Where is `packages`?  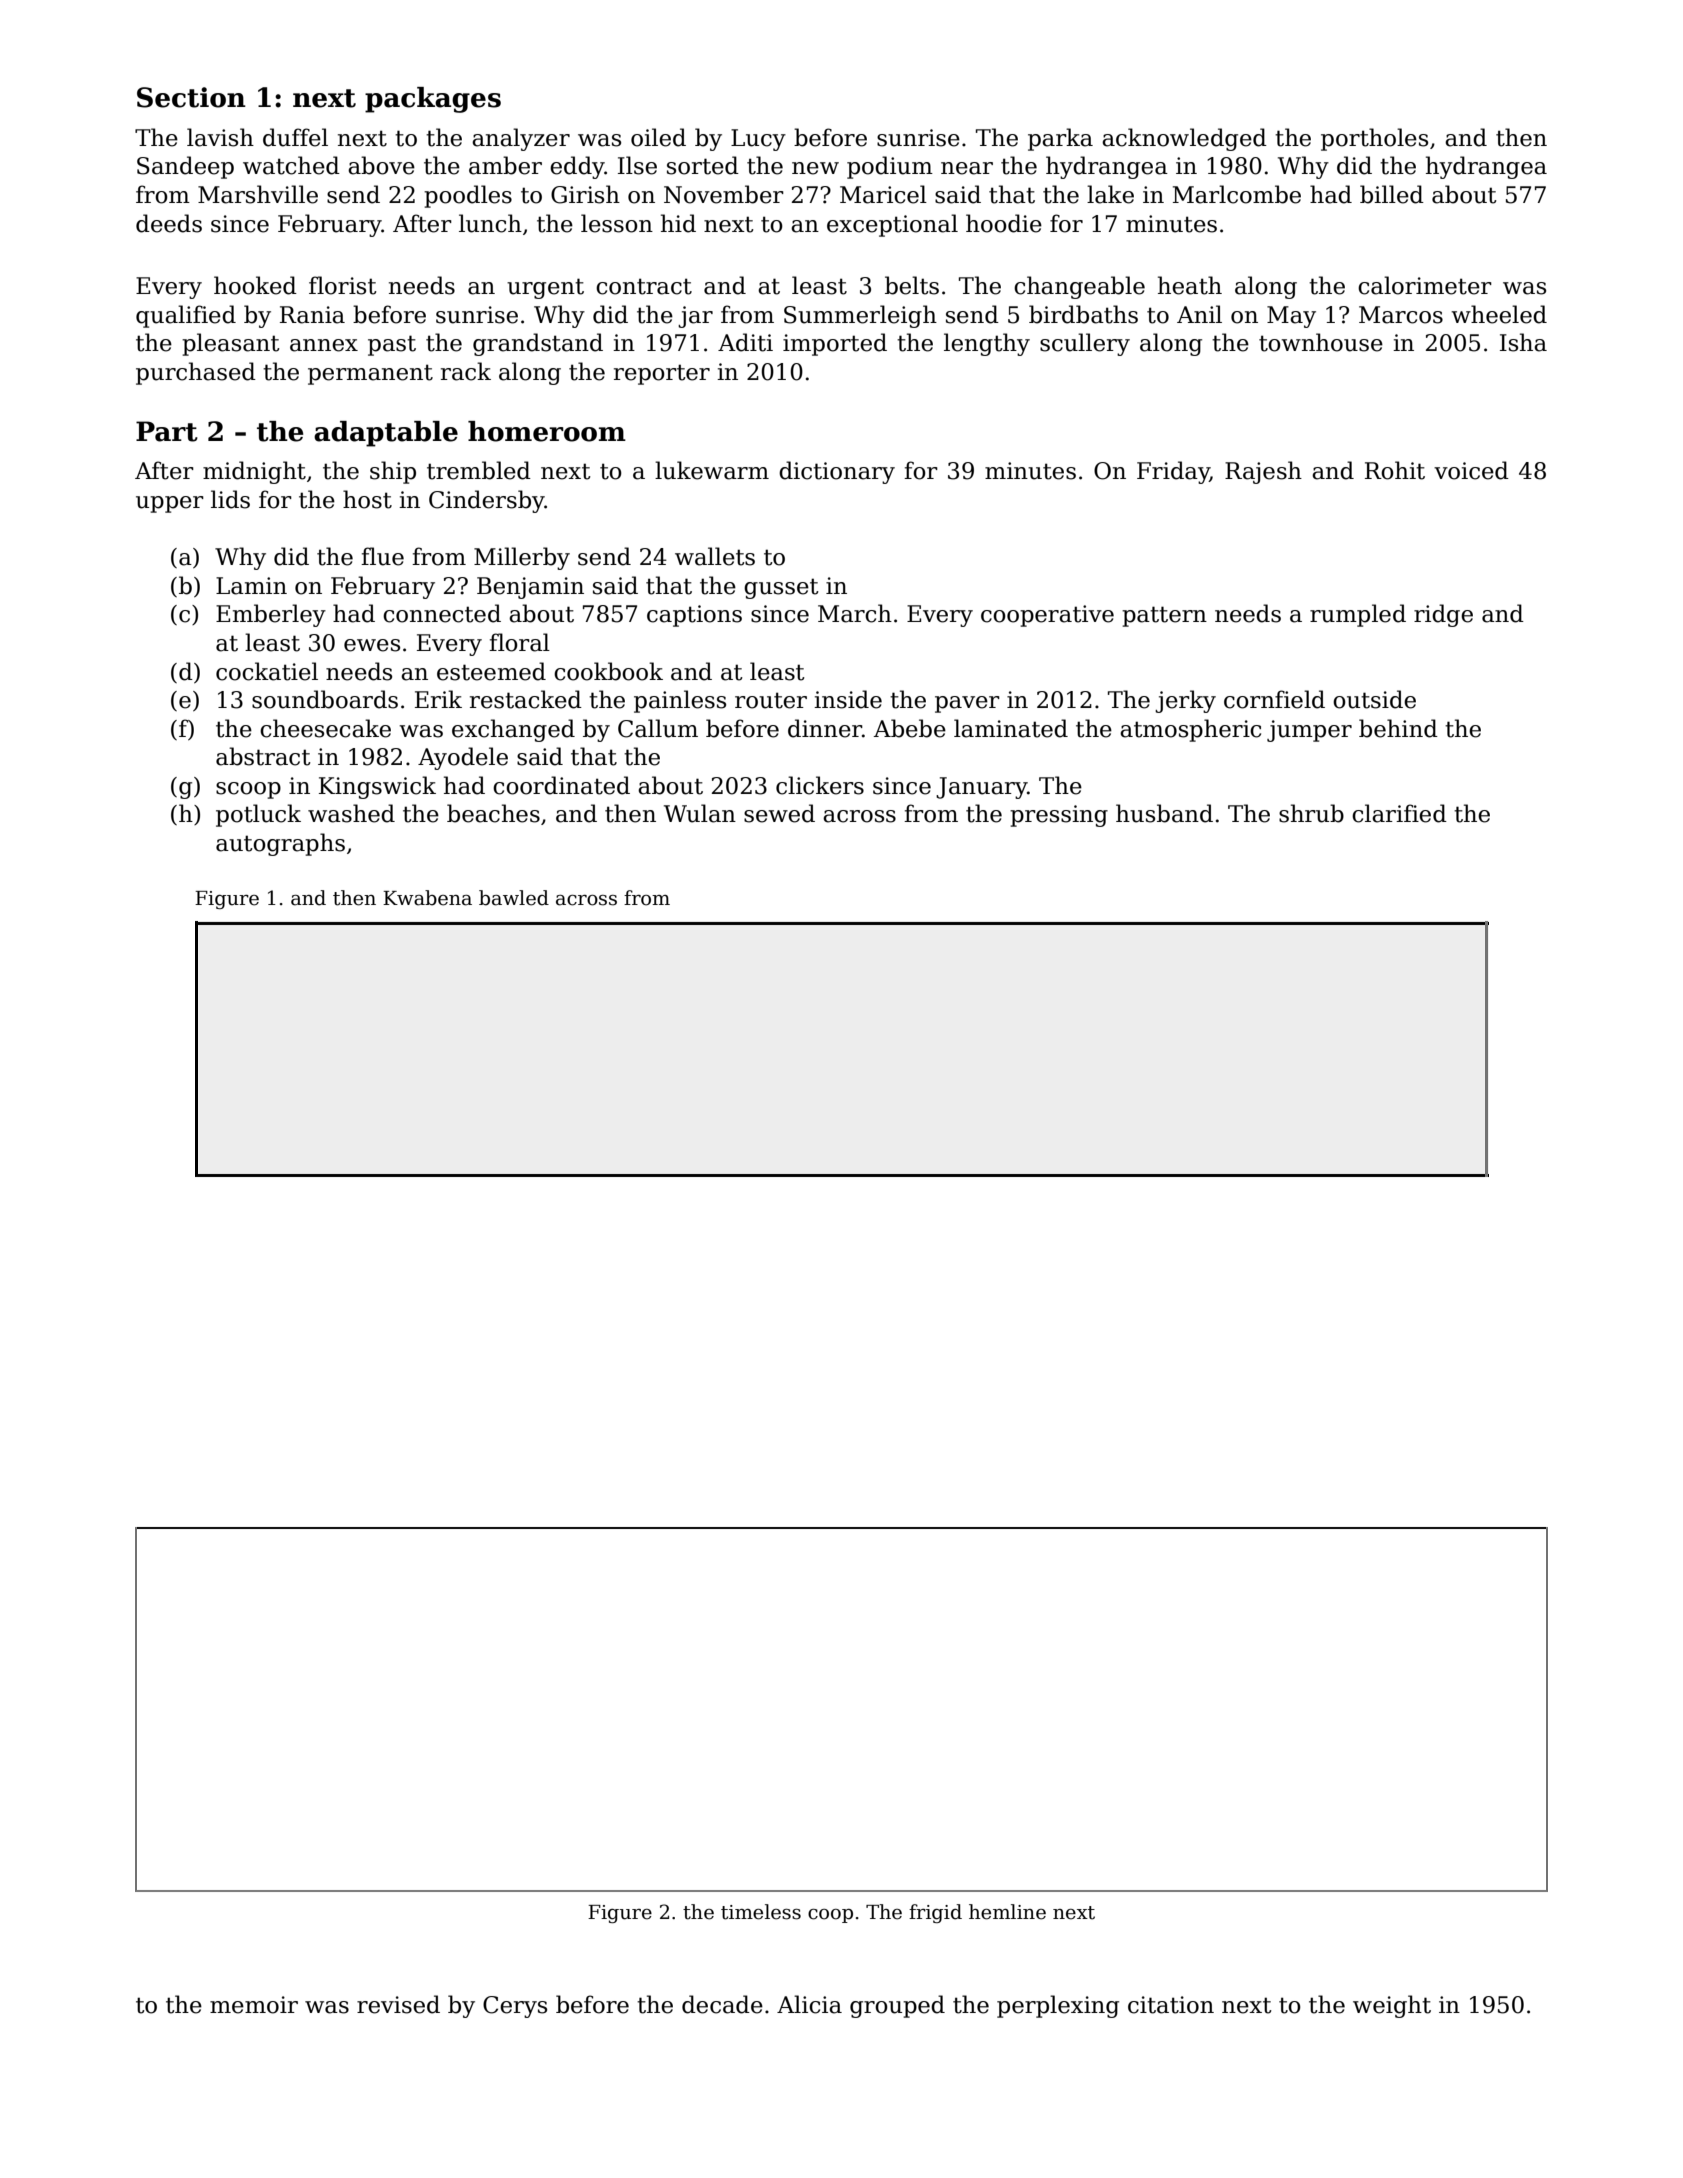 packages is located at coordinates (433, 100).
